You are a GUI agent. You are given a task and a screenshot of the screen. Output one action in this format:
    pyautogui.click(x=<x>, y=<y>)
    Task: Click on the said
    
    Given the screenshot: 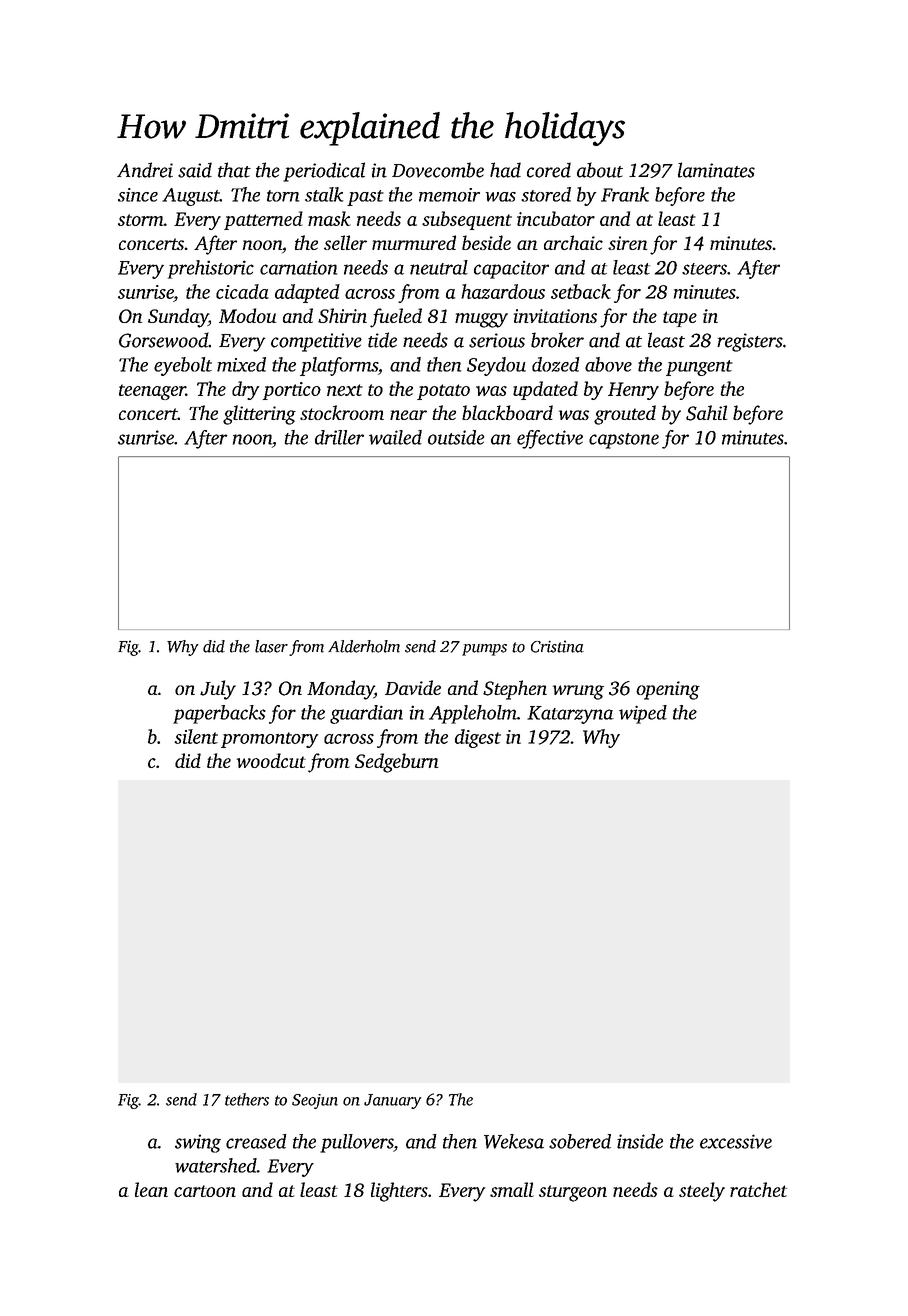 What is the action you would take?
    pyautogui.click(x=195, y=170)
